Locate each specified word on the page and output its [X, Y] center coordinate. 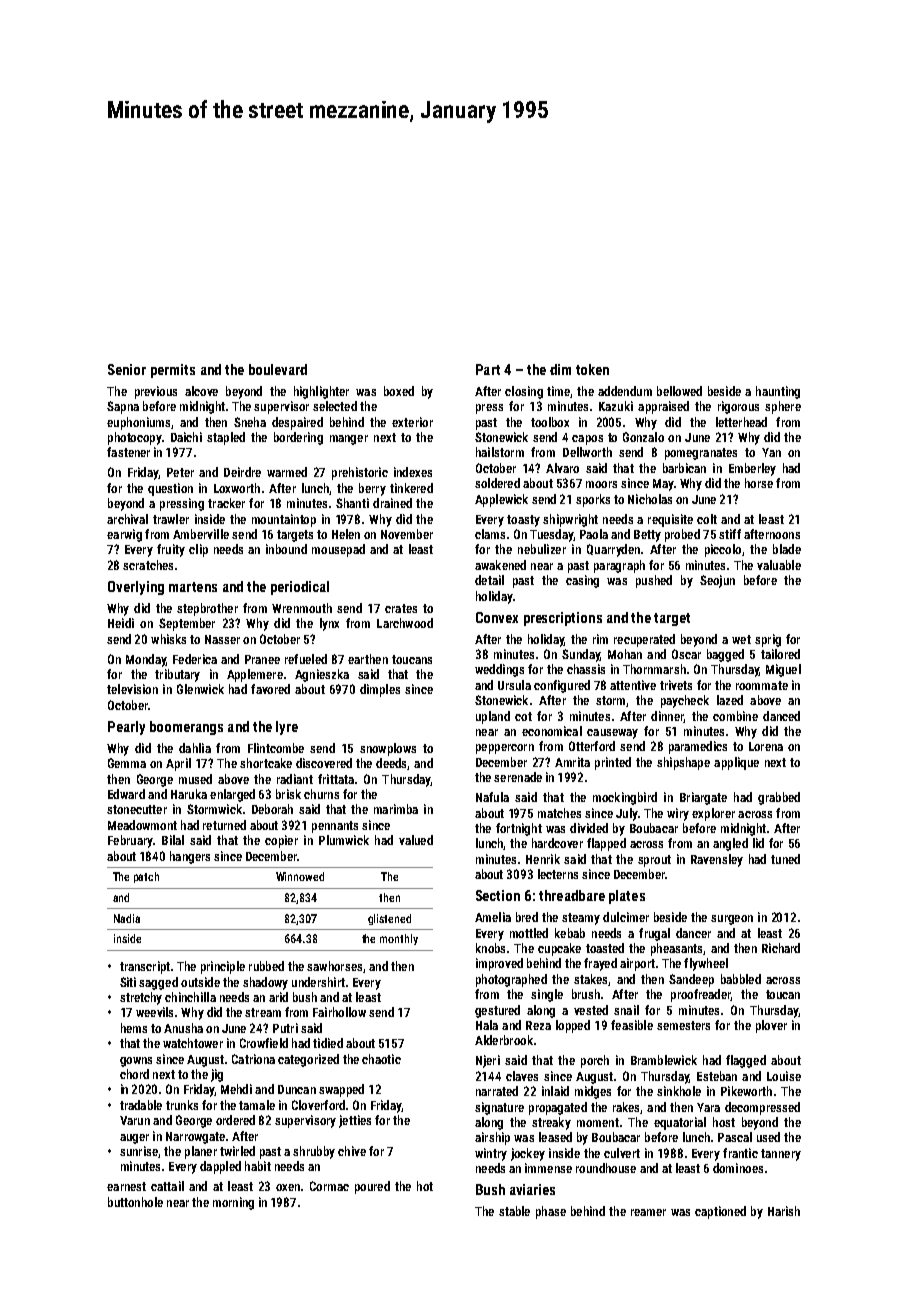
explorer [713, 814]
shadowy [265, 983]
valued [416, 840]
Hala [487, 1025]
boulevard [278, 369]
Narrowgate [195, 1138]
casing [582, 581]
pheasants [676, 949]
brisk [288, 794]
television [132, 689]
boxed [399, 391]
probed [682, 535]
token [592, 369]
